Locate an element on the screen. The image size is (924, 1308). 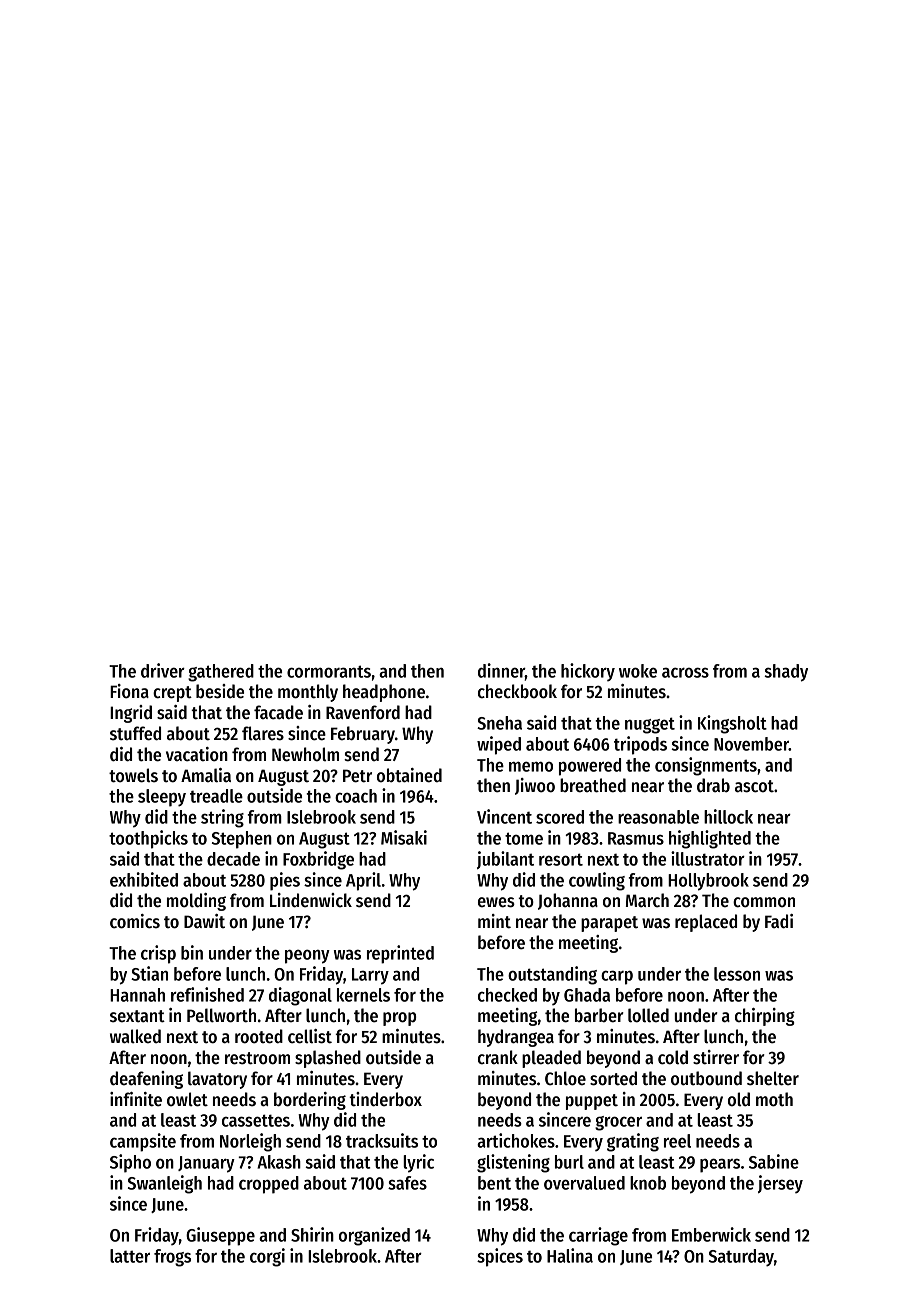
Giuseppe is located at coordinates (220, 1236).
